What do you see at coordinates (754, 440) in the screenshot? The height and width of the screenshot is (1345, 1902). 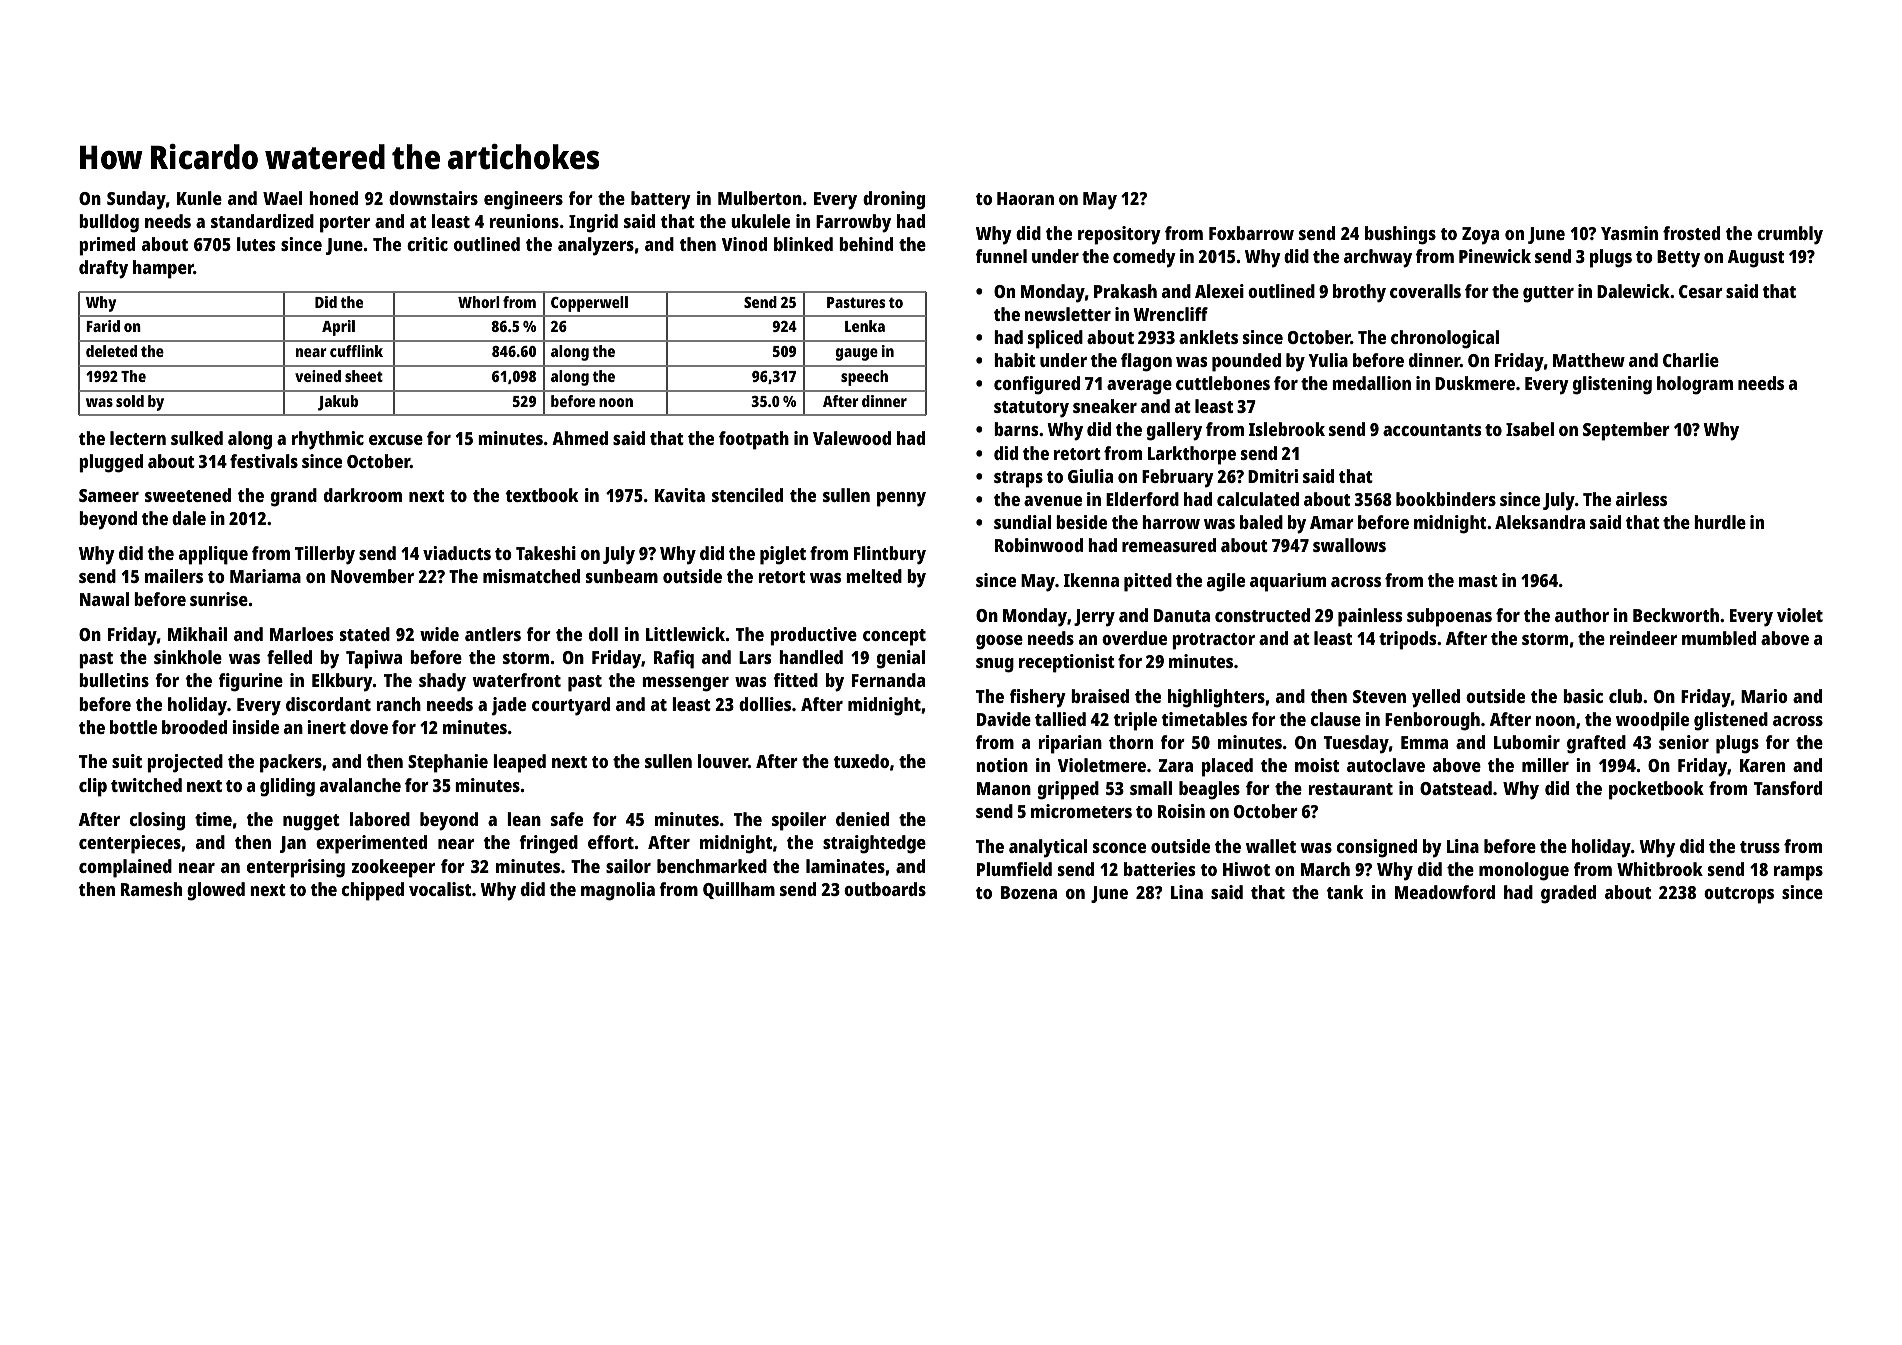 I see `footpath` at bounding box center [754, 440].
